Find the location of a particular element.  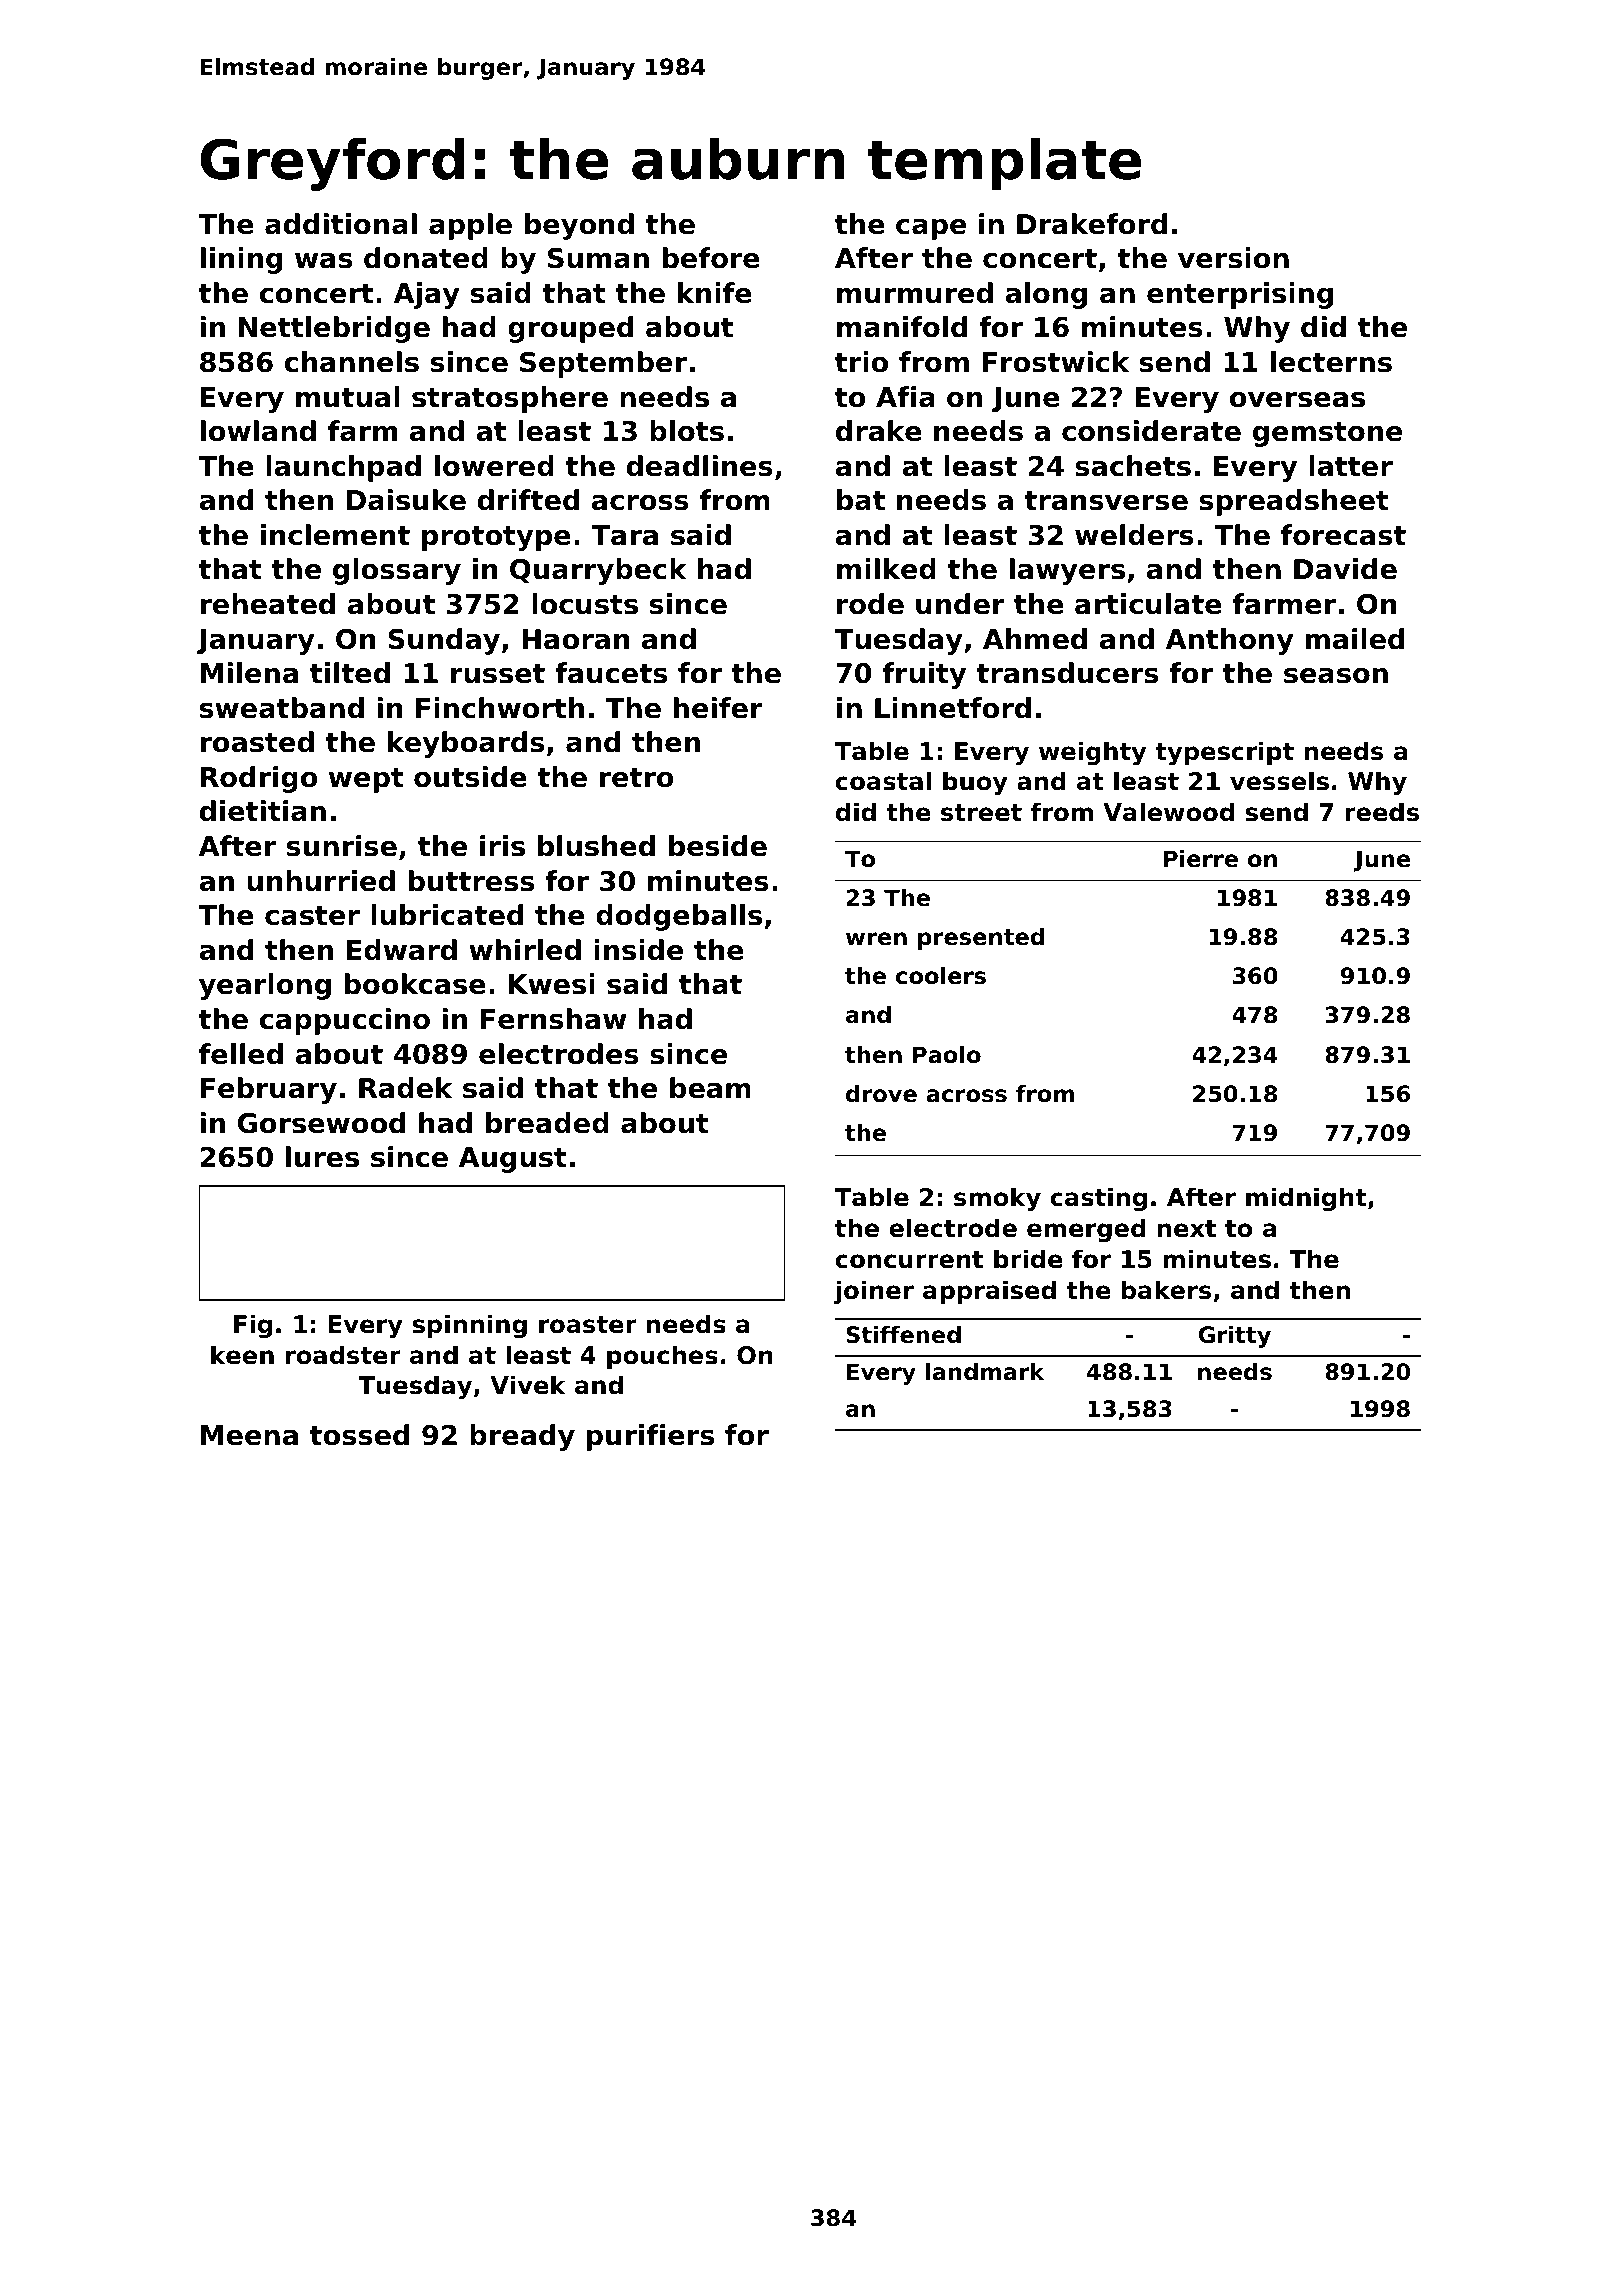

purifiers is located at coordinates (650, 1437).
